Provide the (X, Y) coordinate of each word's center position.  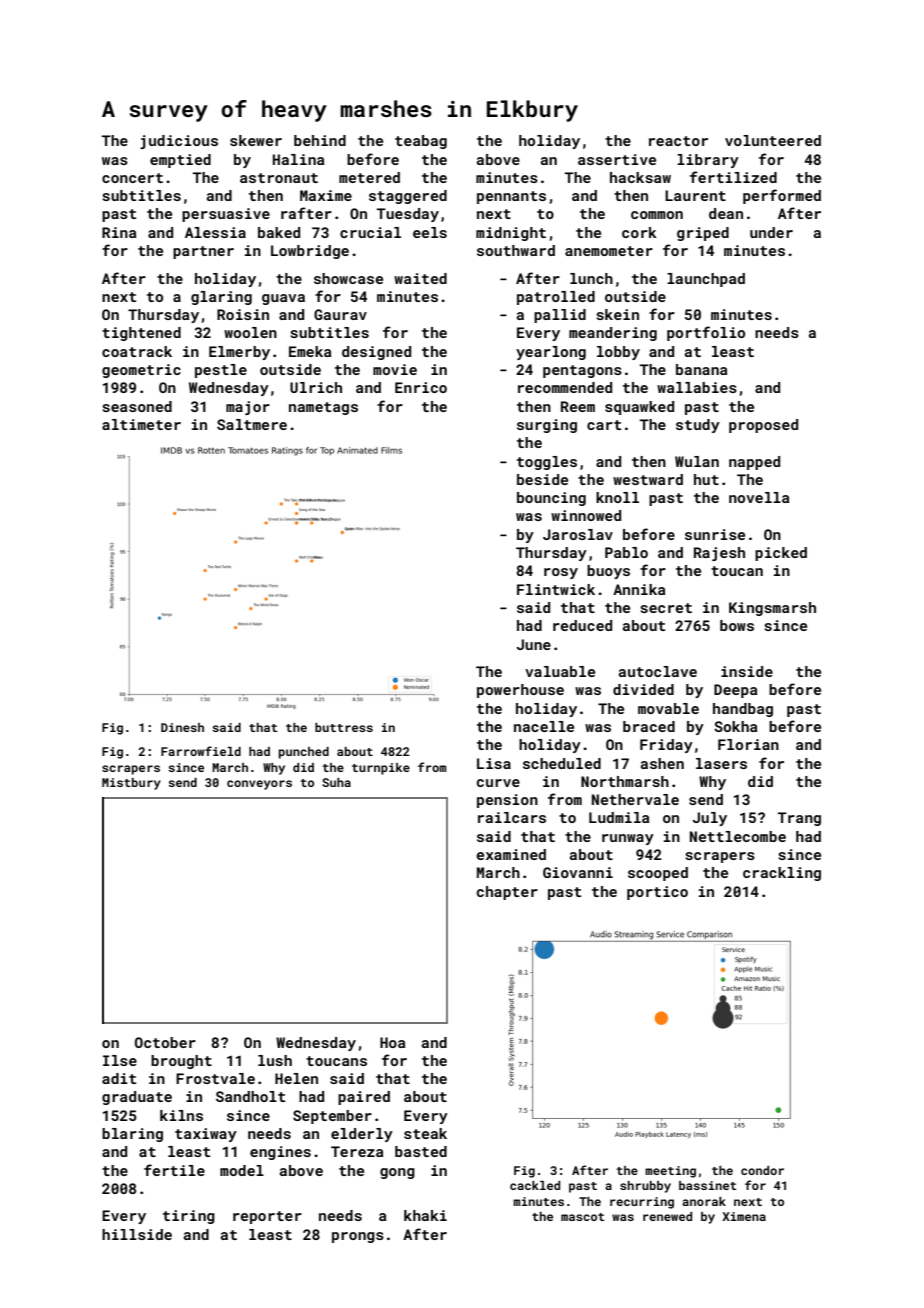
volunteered (773, 140)
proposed (763, 426)
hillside (137, 1234)
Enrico (421, 387)
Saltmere (252, 424)
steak (425, 1133)
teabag (421, 142)
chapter (507, 893)
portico (657, 893)
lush (275, 1060)
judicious (179, 142)
